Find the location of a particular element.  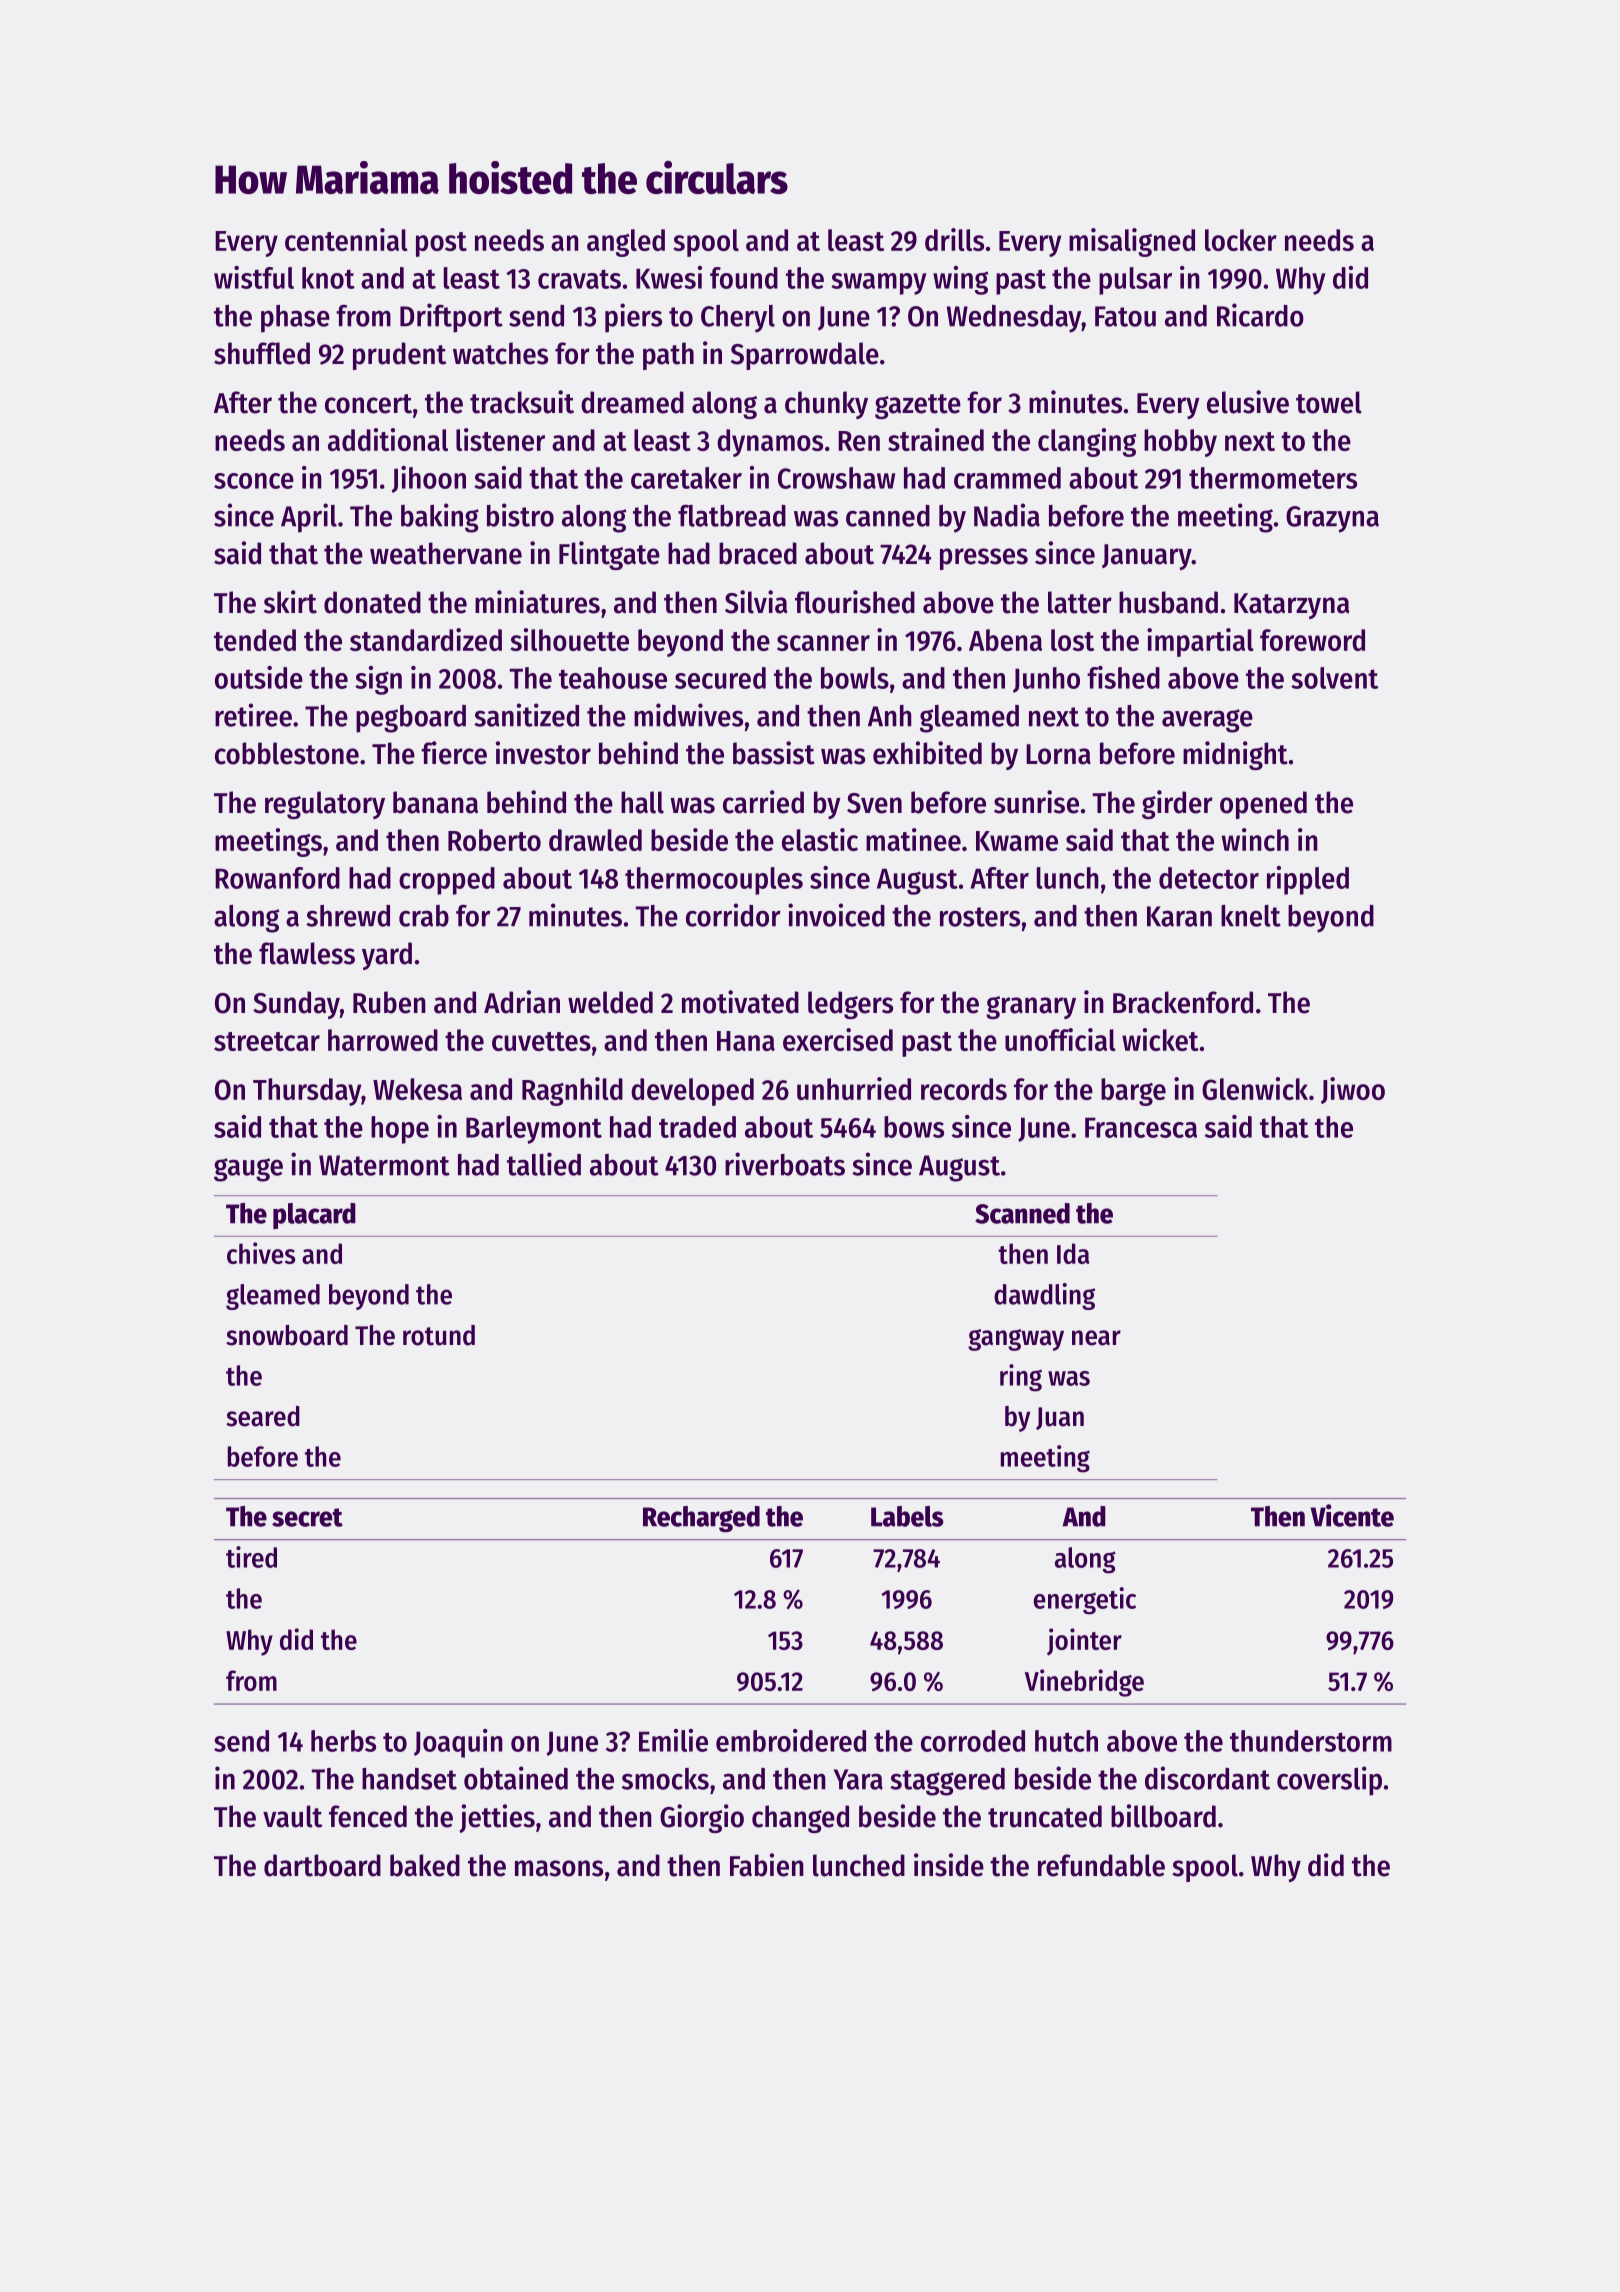

Fabien is located at coordinates (767, 1865).
